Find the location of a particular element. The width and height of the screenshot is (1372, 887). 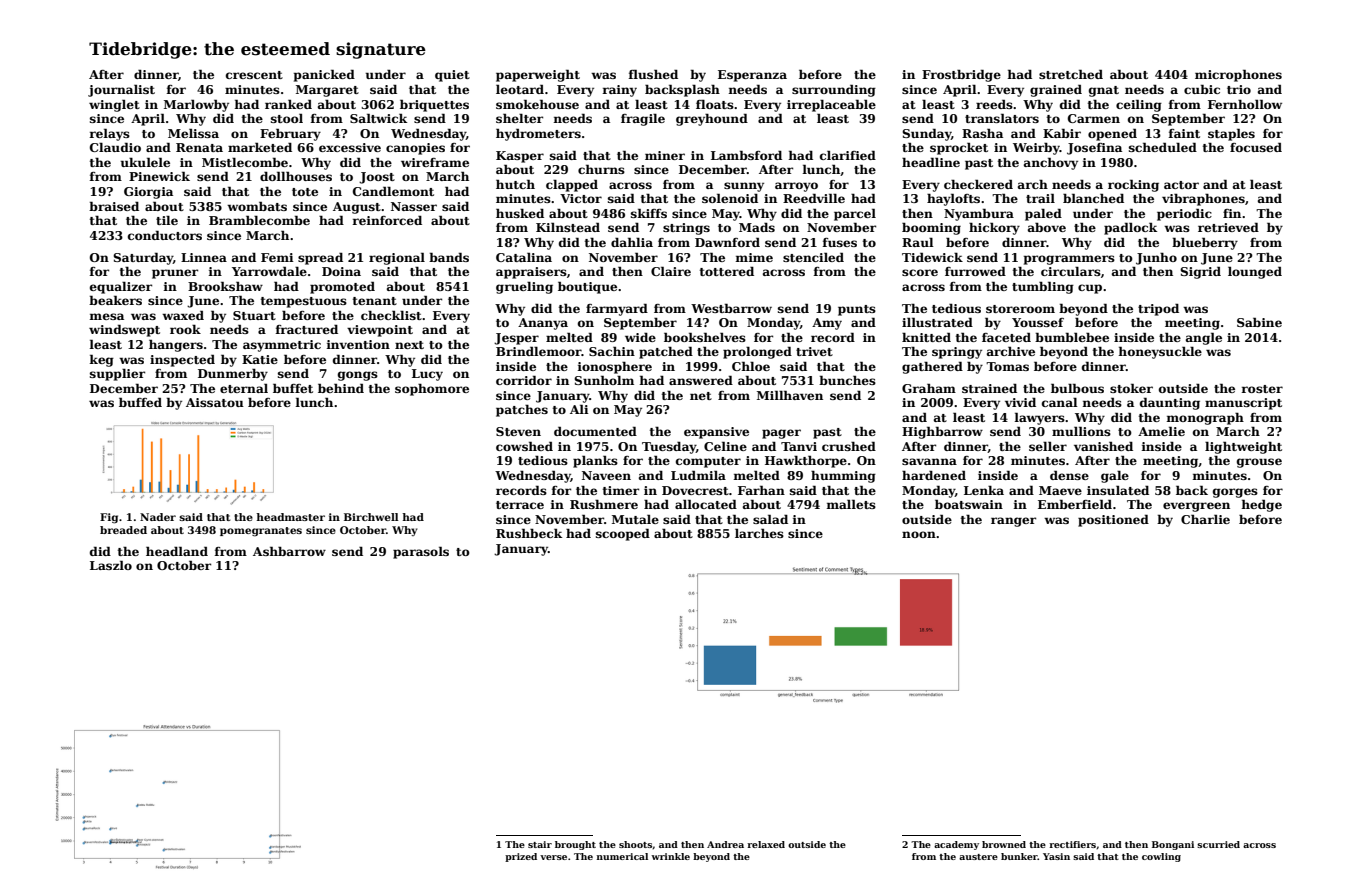

parasols is located at coordinates (421, 552).
